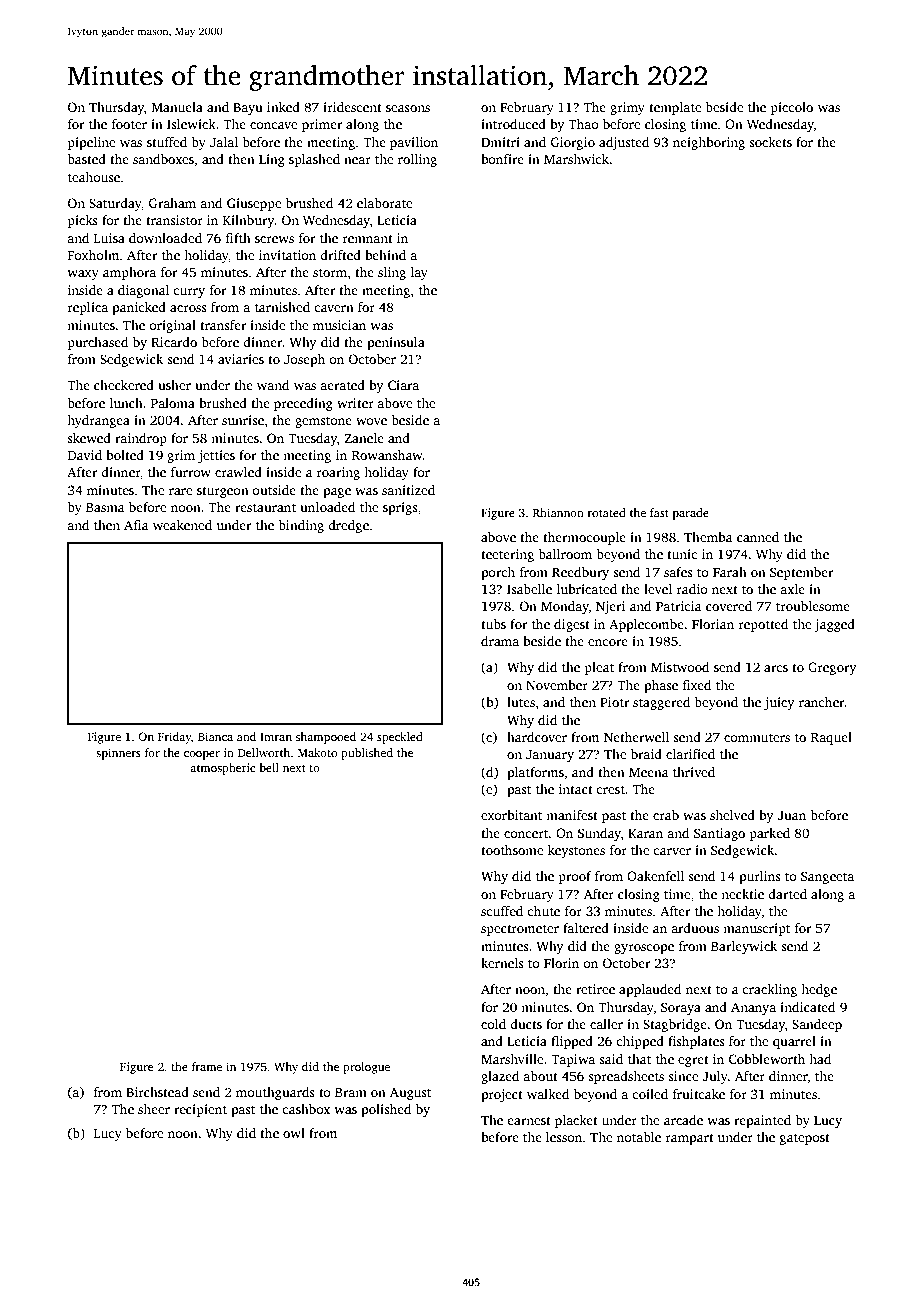  I want to click on neighboring, so click(709, 143).
